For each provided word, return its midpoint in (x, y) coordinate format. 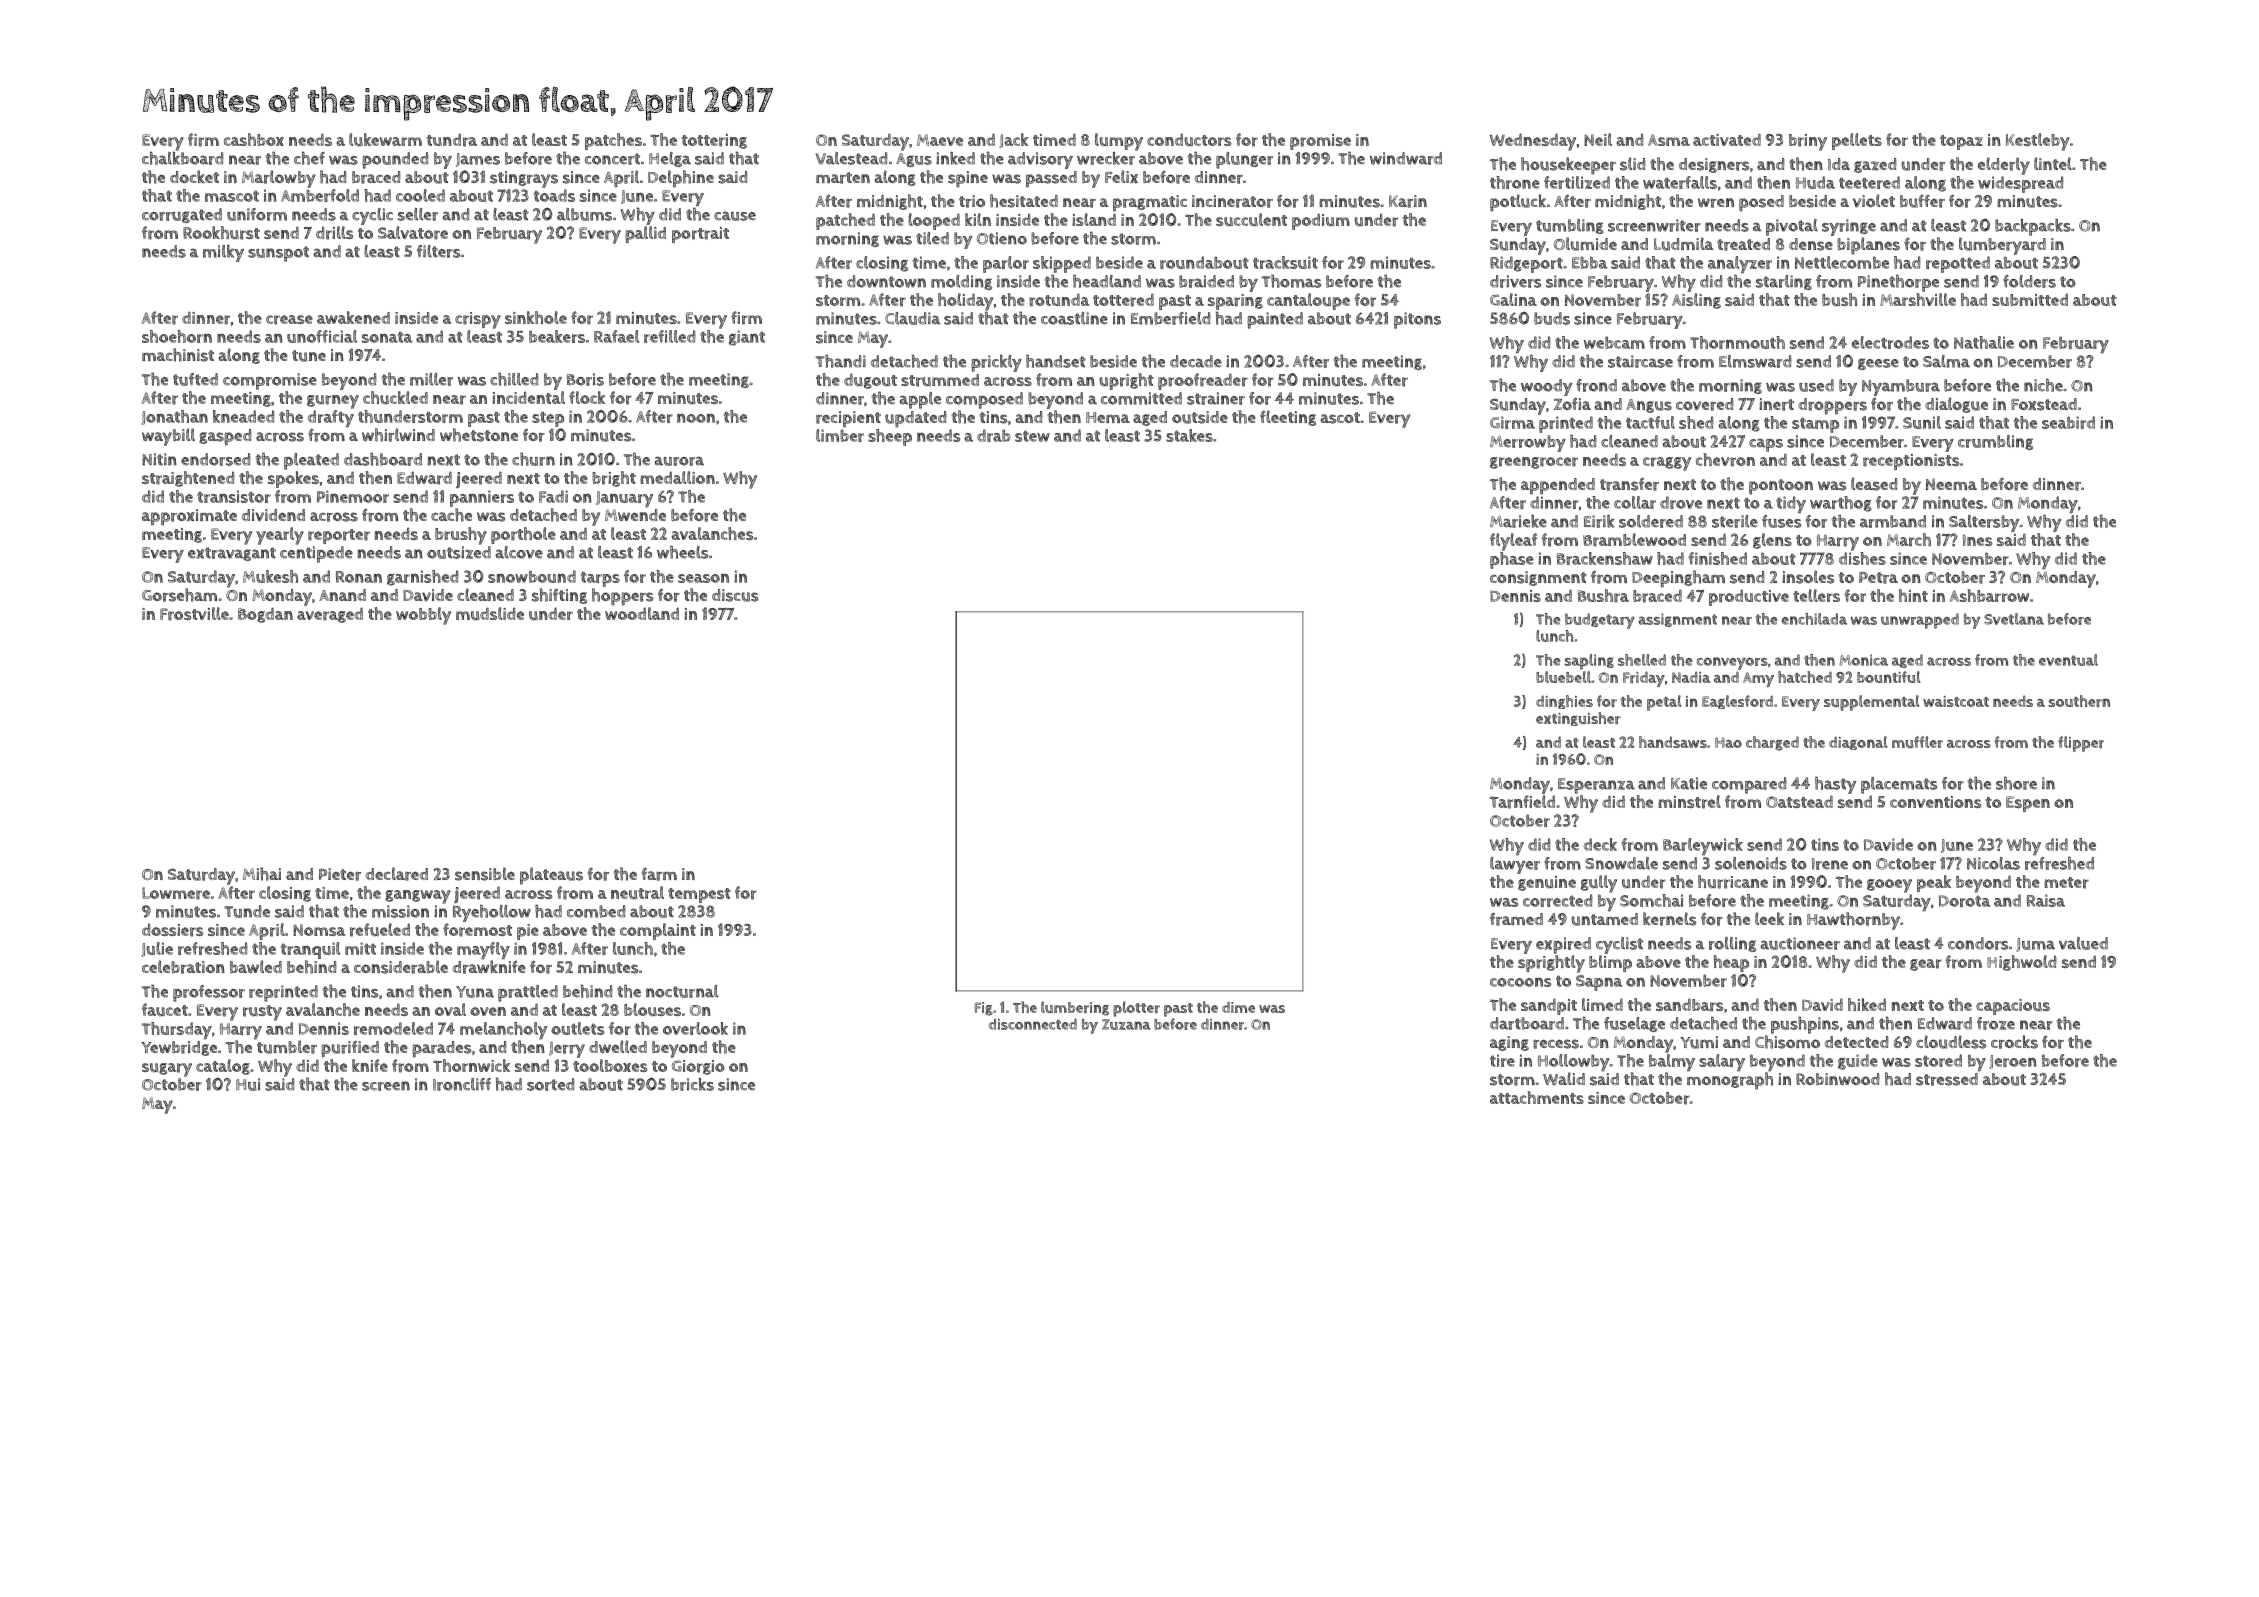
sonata (387, 337)
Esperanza (1596, 786)
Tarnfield (1522, 802)
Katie (1689, 783)
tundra (451, 140)
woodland (642, 613)
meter (2066, 883)
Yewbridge (179, 1048)
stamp (1815, 425)
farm (659, 874)
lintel (2053, 163)
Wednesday (1533, 142)
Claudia (913, 318)
